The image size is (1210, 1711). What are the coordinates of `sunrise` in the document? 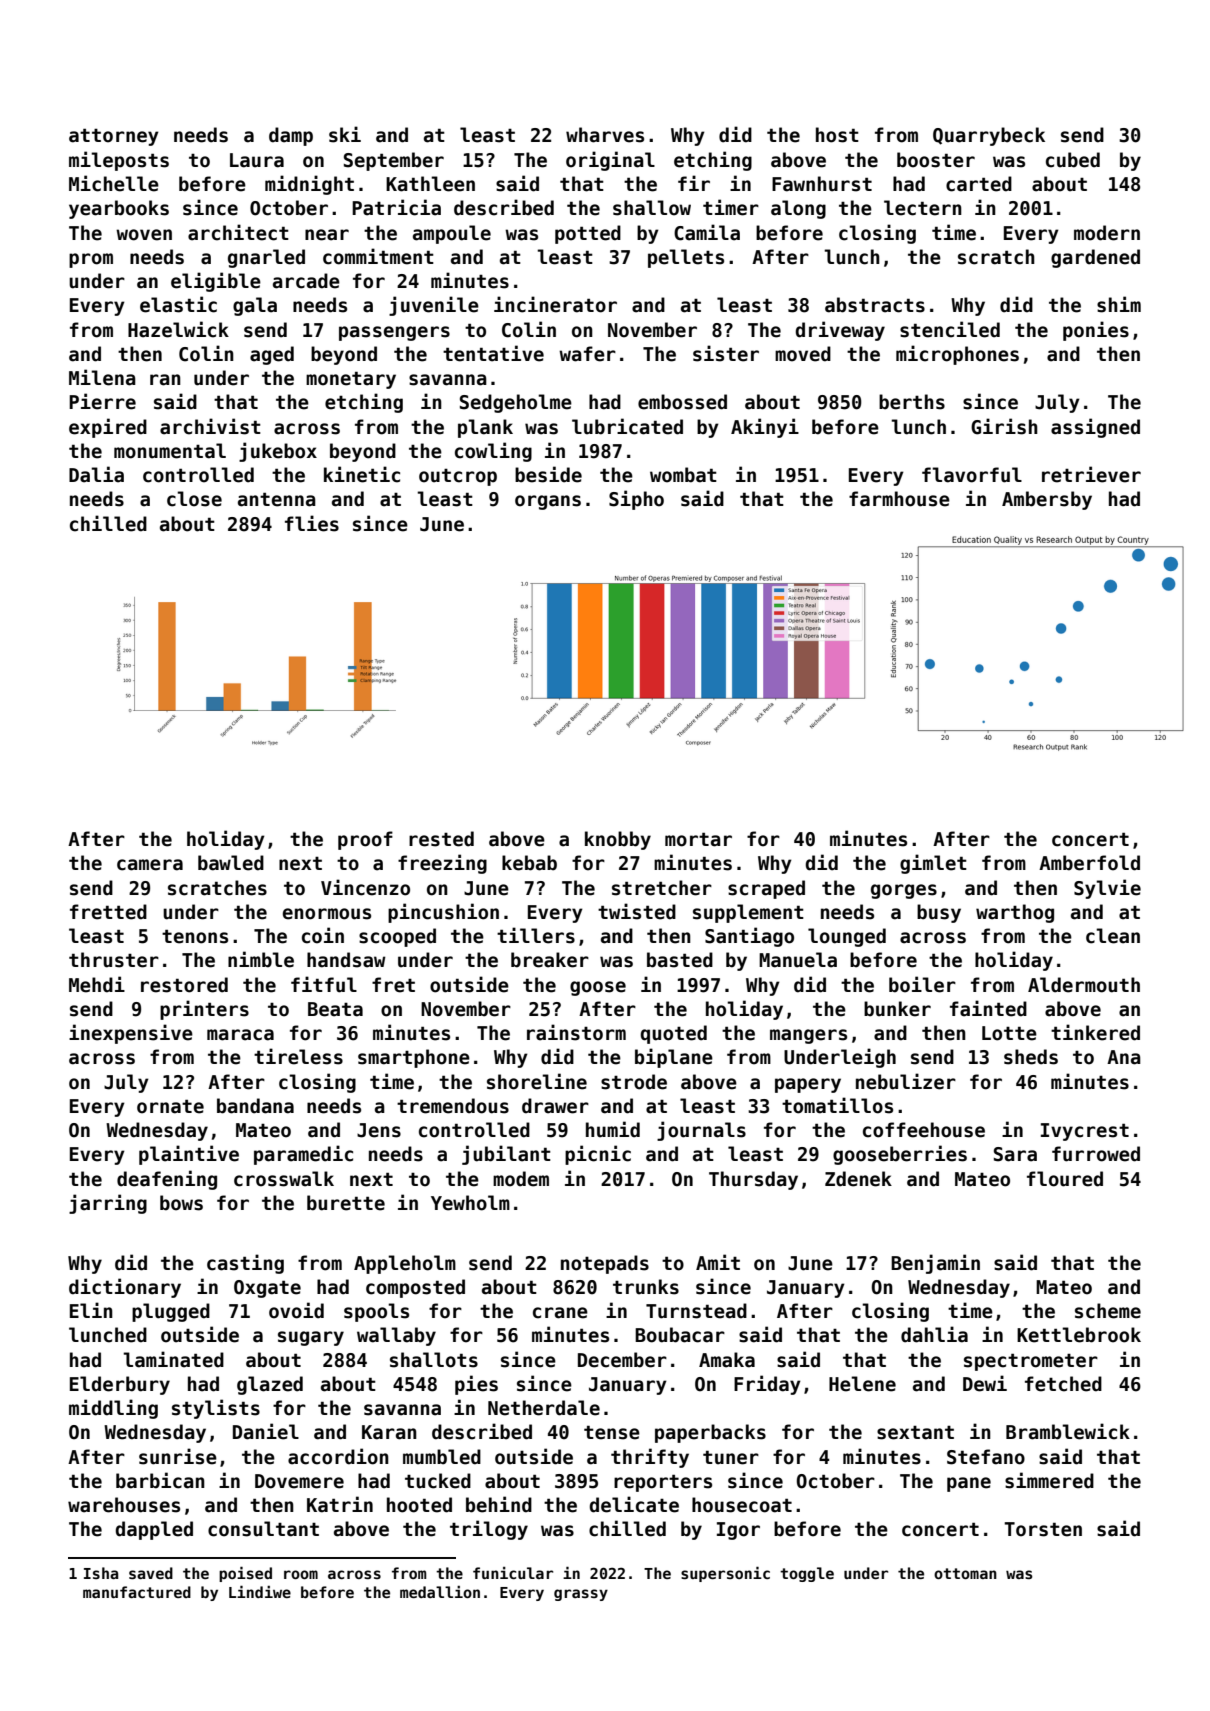 It's located at (178, 1456).
